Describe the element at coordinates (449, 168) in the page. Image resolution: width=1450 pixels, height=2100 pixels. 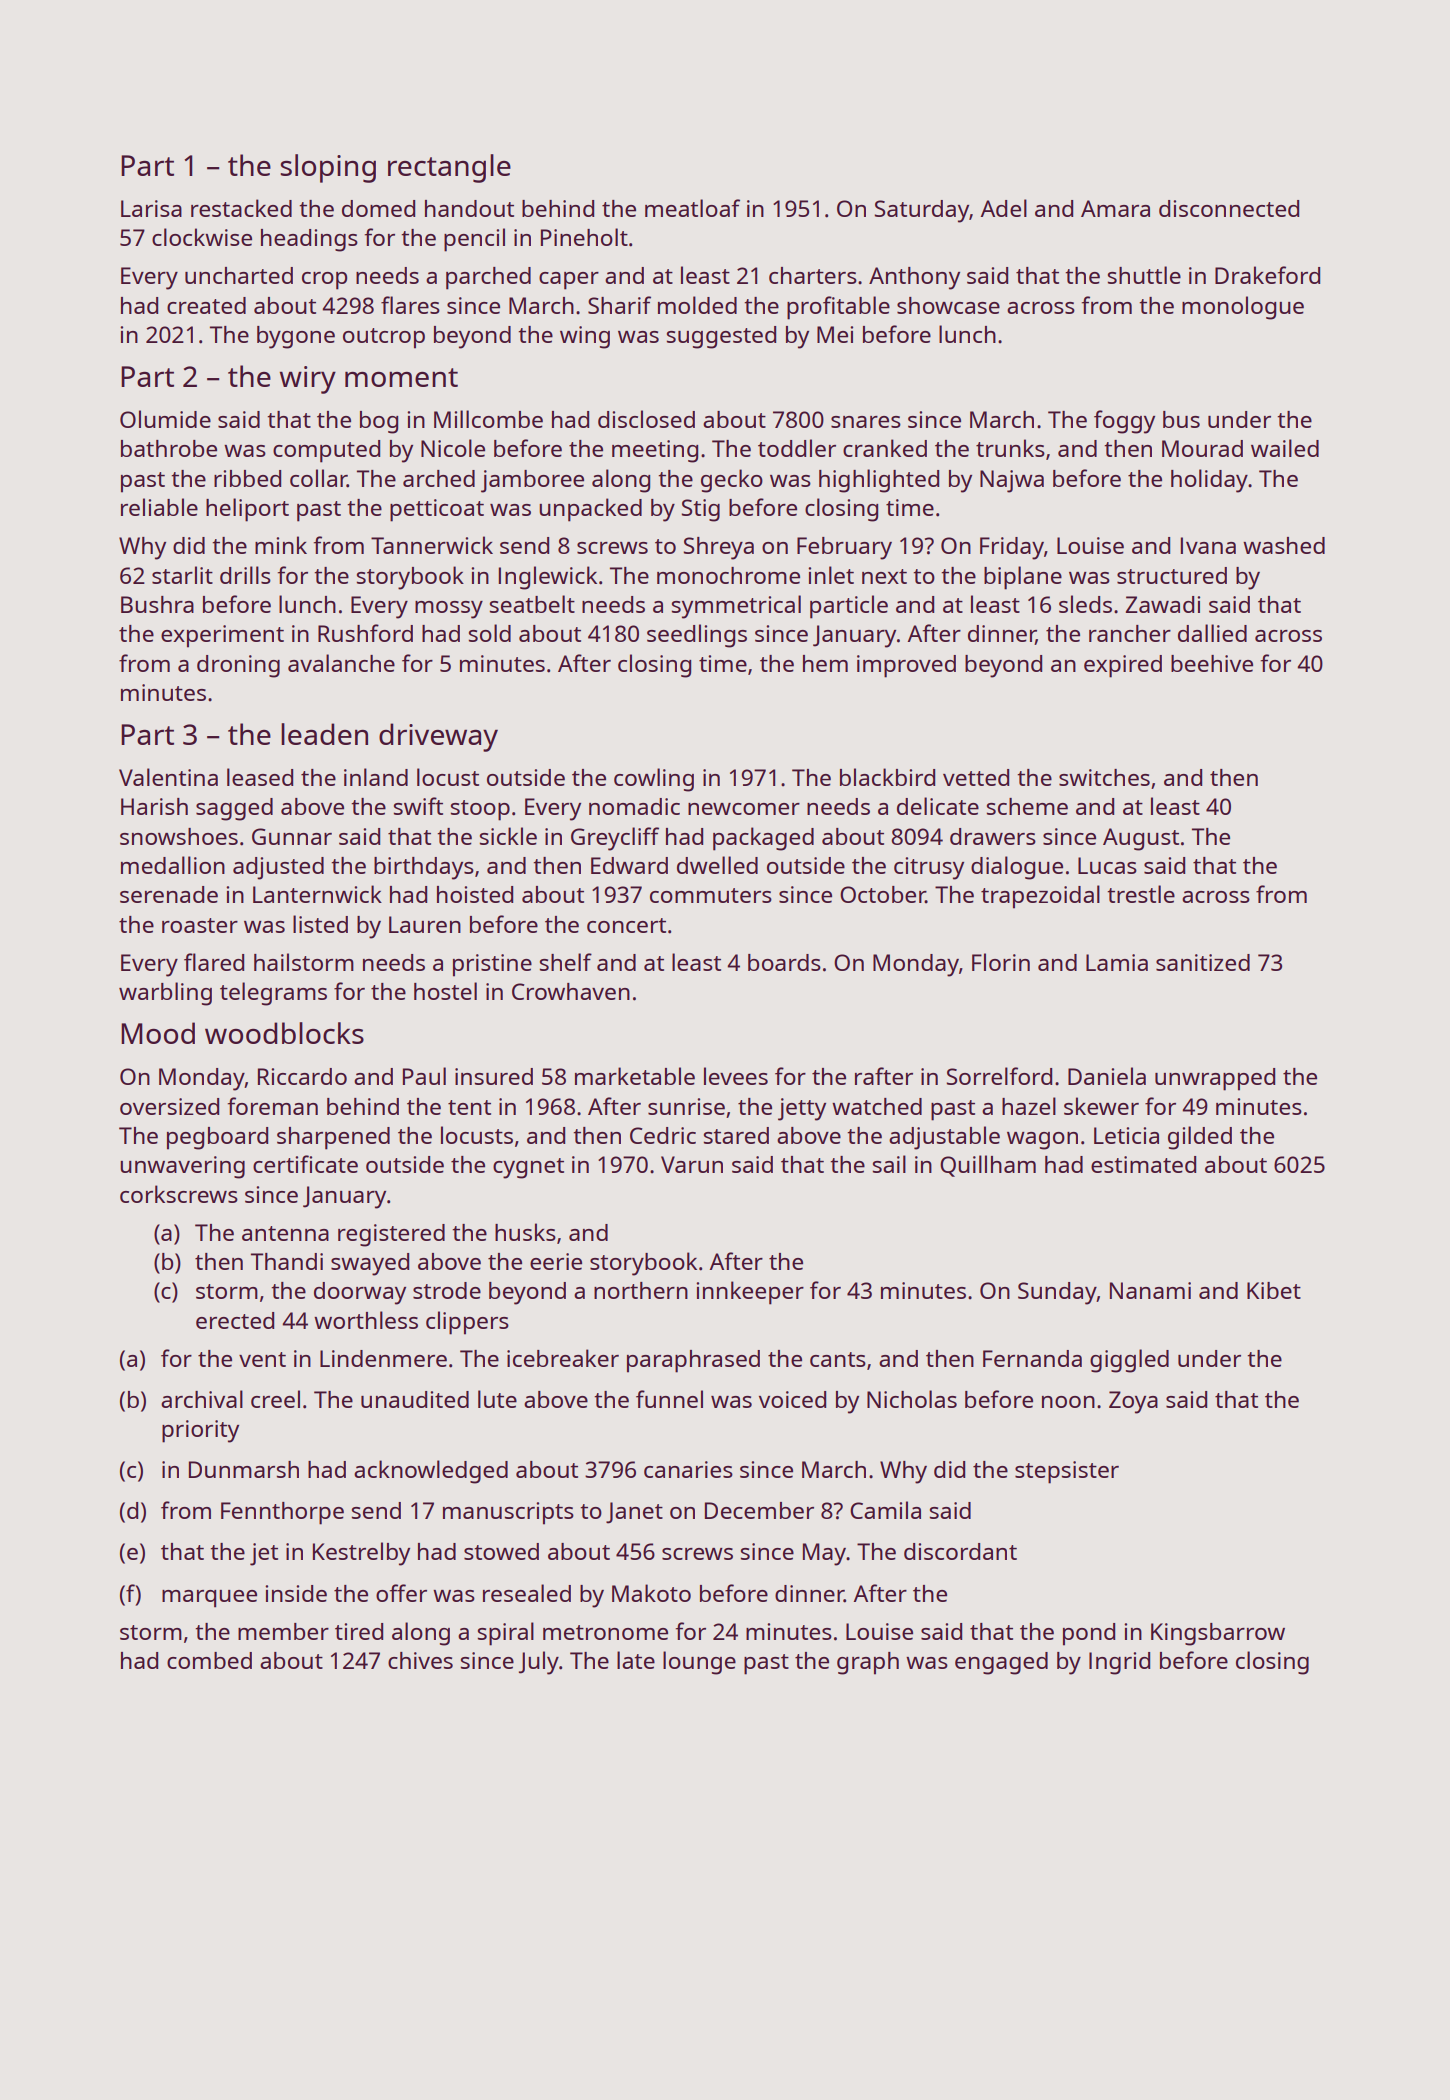
I see `rectangle` at that location.
